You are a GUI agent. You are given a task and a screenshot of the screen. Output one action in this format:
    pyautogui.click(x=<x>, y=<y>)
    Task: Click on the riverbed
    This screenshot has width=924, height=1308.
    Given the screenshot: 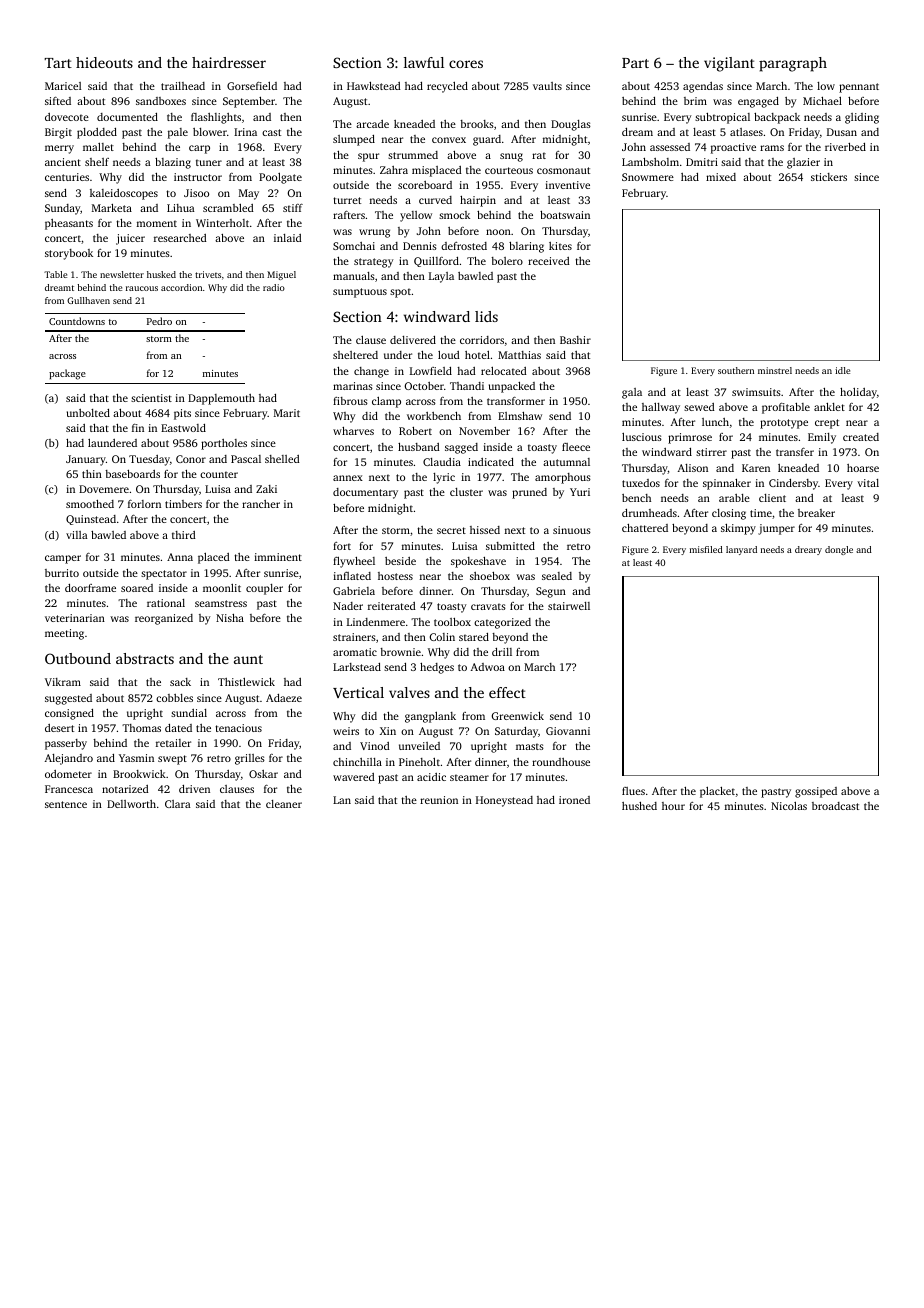 What is the action you would take?
    pyautogui.click(x=845, y=147)
